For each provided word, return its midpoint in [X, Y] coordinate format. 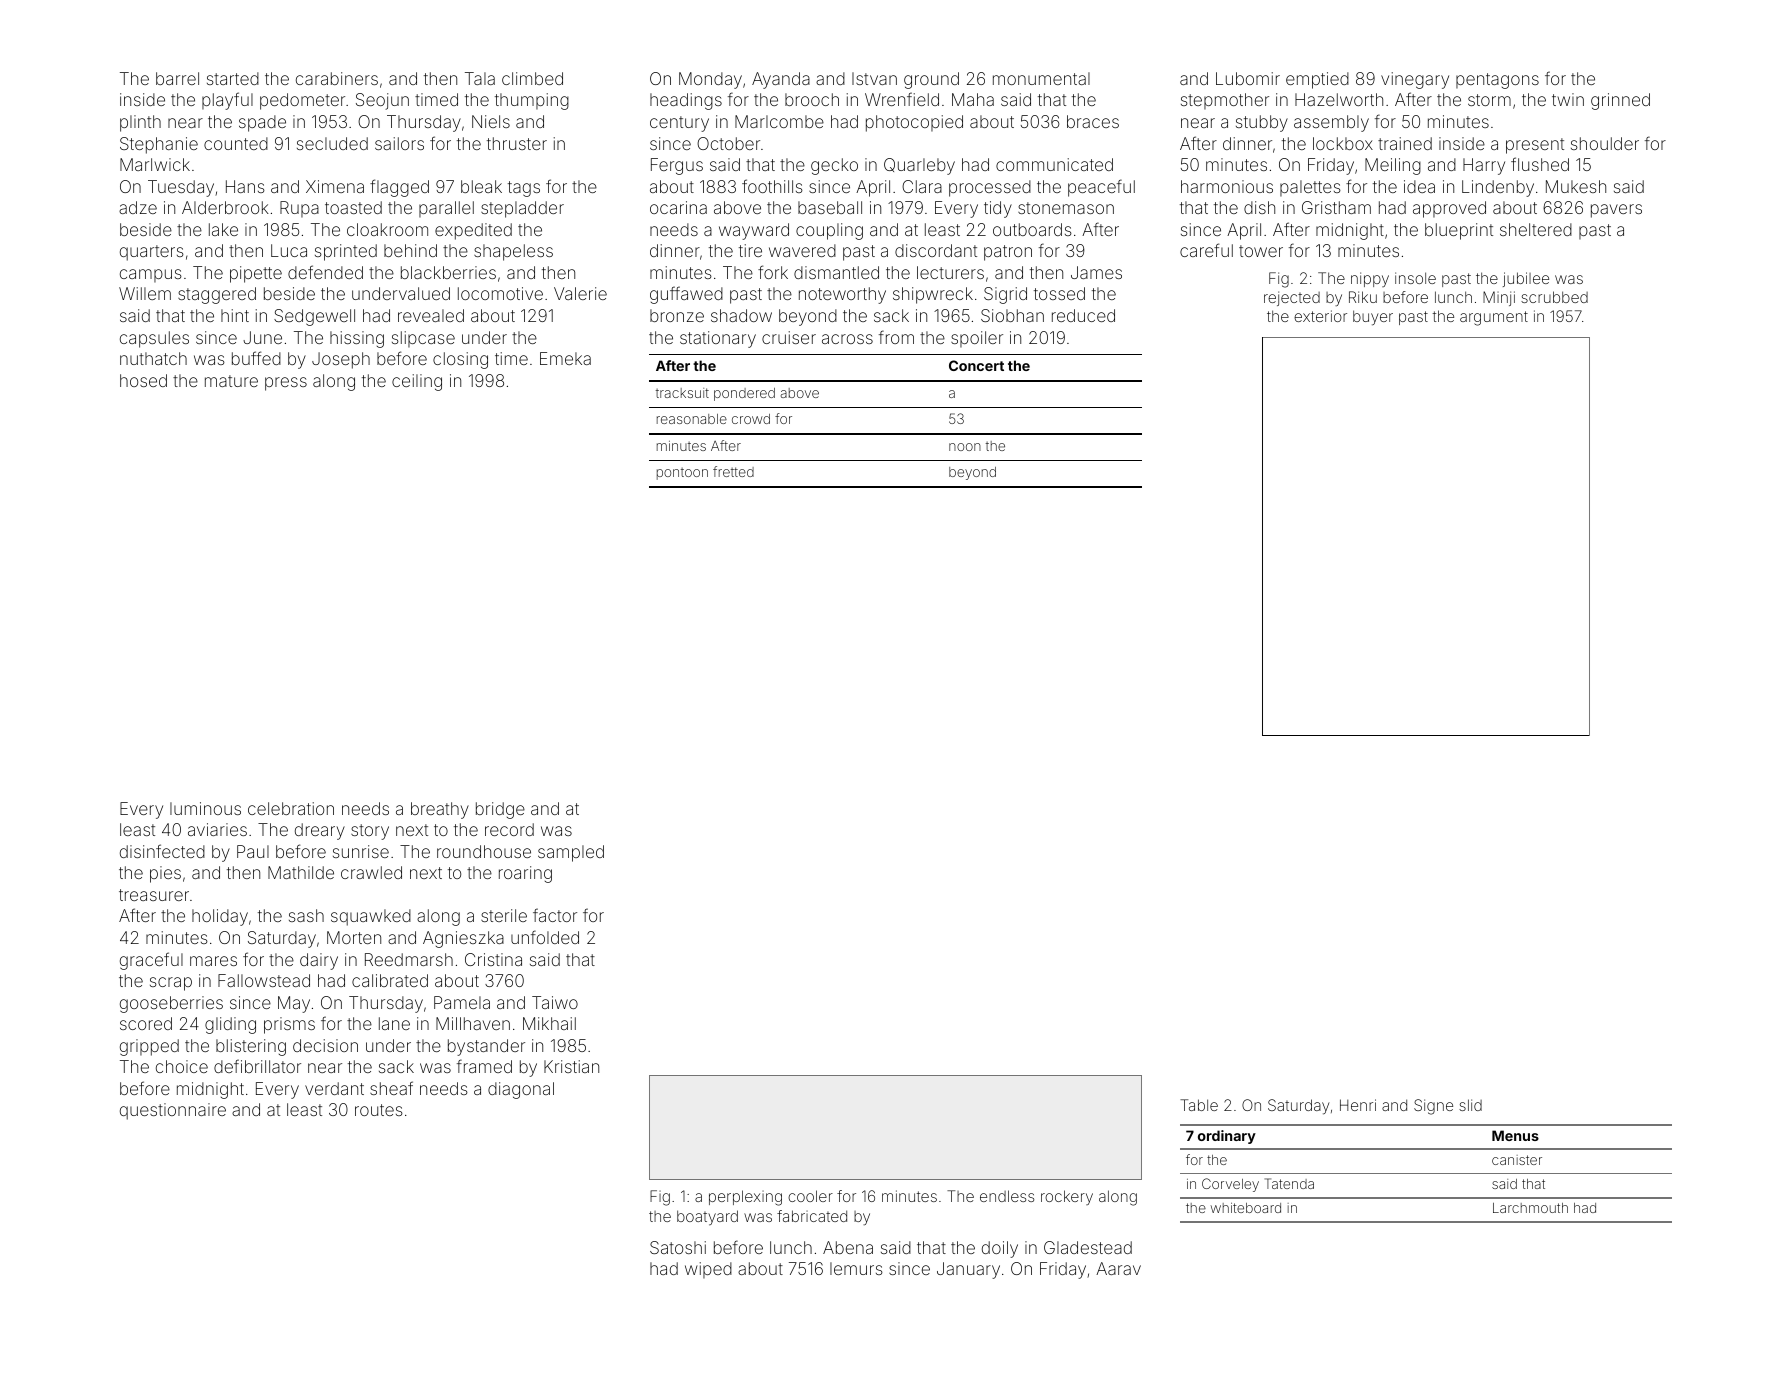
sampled [571, 853]
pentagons [1497, 81]
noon [965, 447]
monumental [1041, 78]
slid [1470, 1105]
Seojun [382, 101]
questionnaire [173, 1111]
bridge [500, 810]
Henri [1358, 1105]
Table [1199, 1105]
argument [1494, 318]
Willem [145, 293]
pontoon [682, 474]
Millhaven [473, 1023]
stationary [718, 339]
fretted [733, 471]
